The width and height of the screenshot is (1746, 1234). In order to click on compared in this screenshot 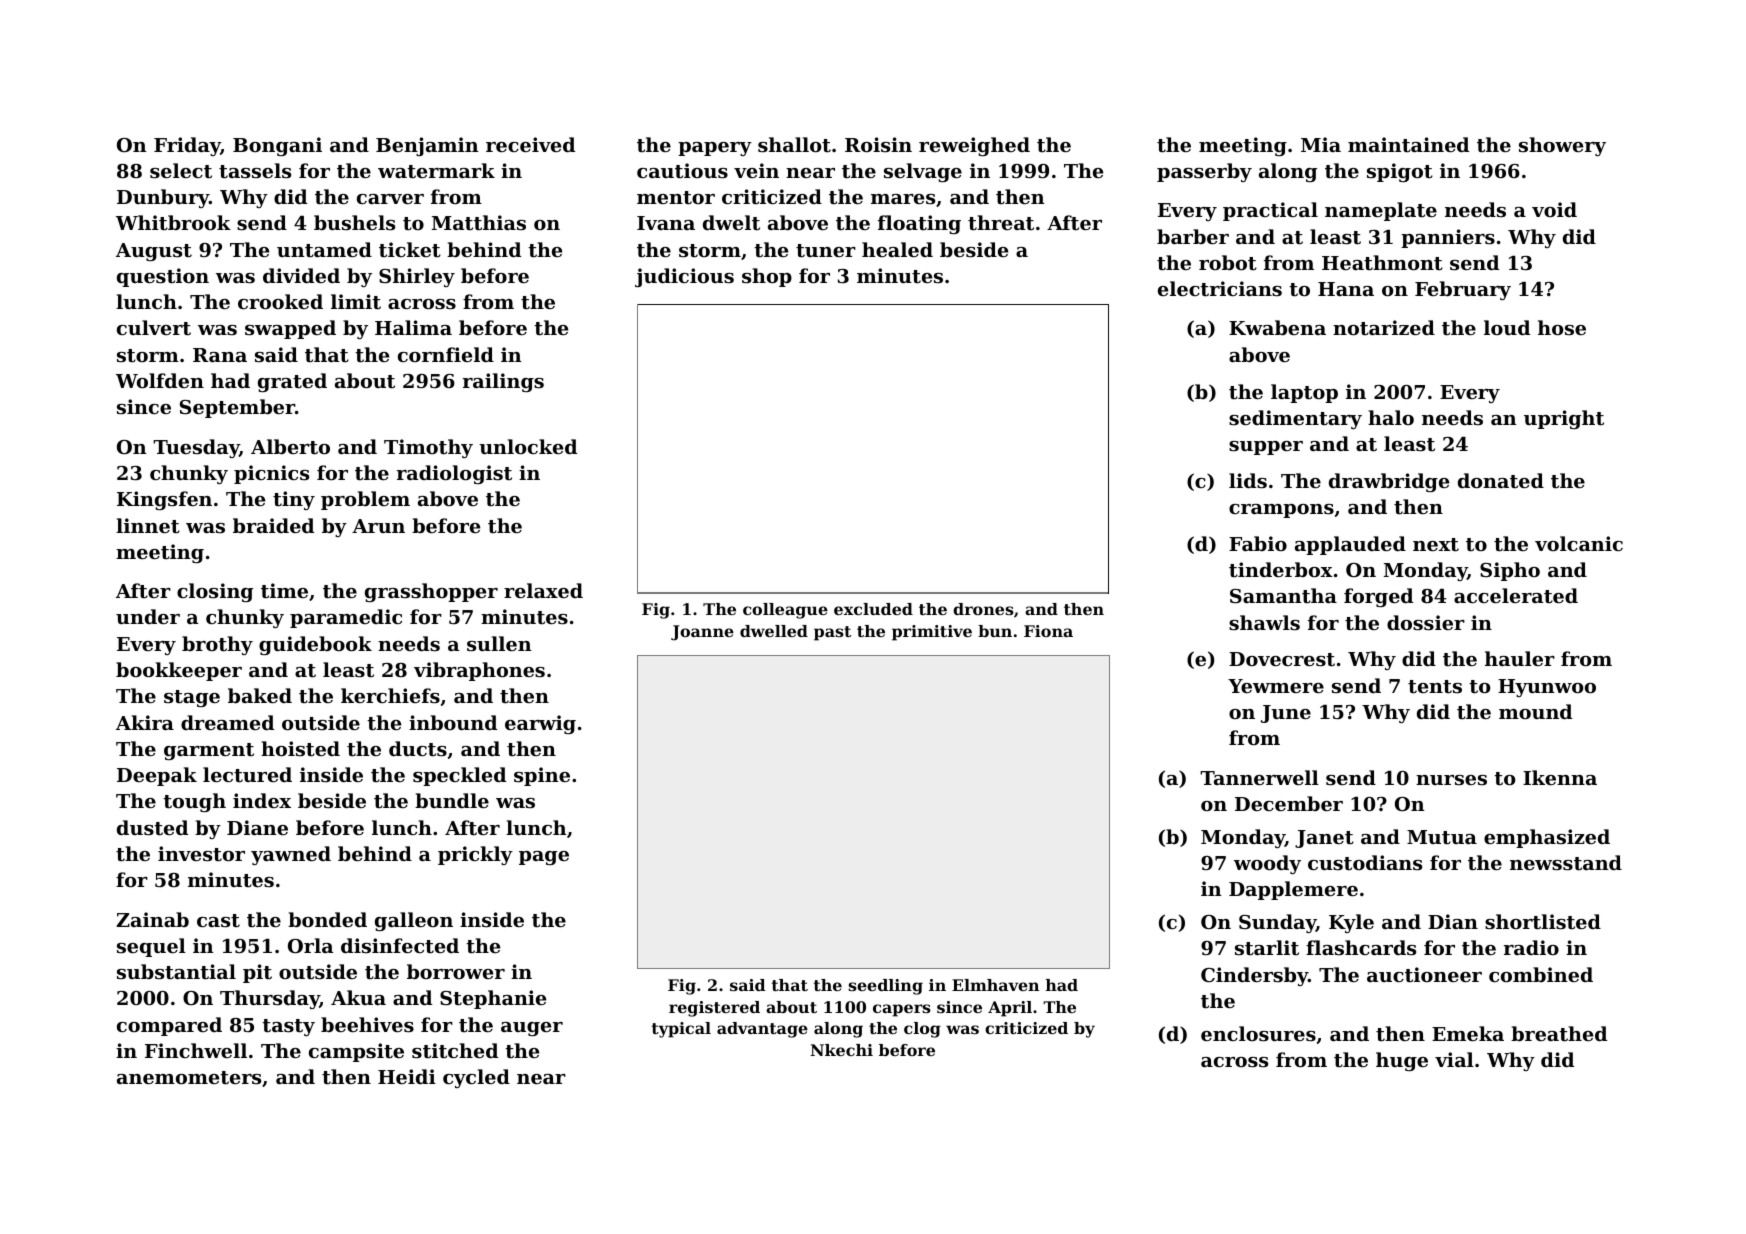, I will do `click(169, 1026)`.
